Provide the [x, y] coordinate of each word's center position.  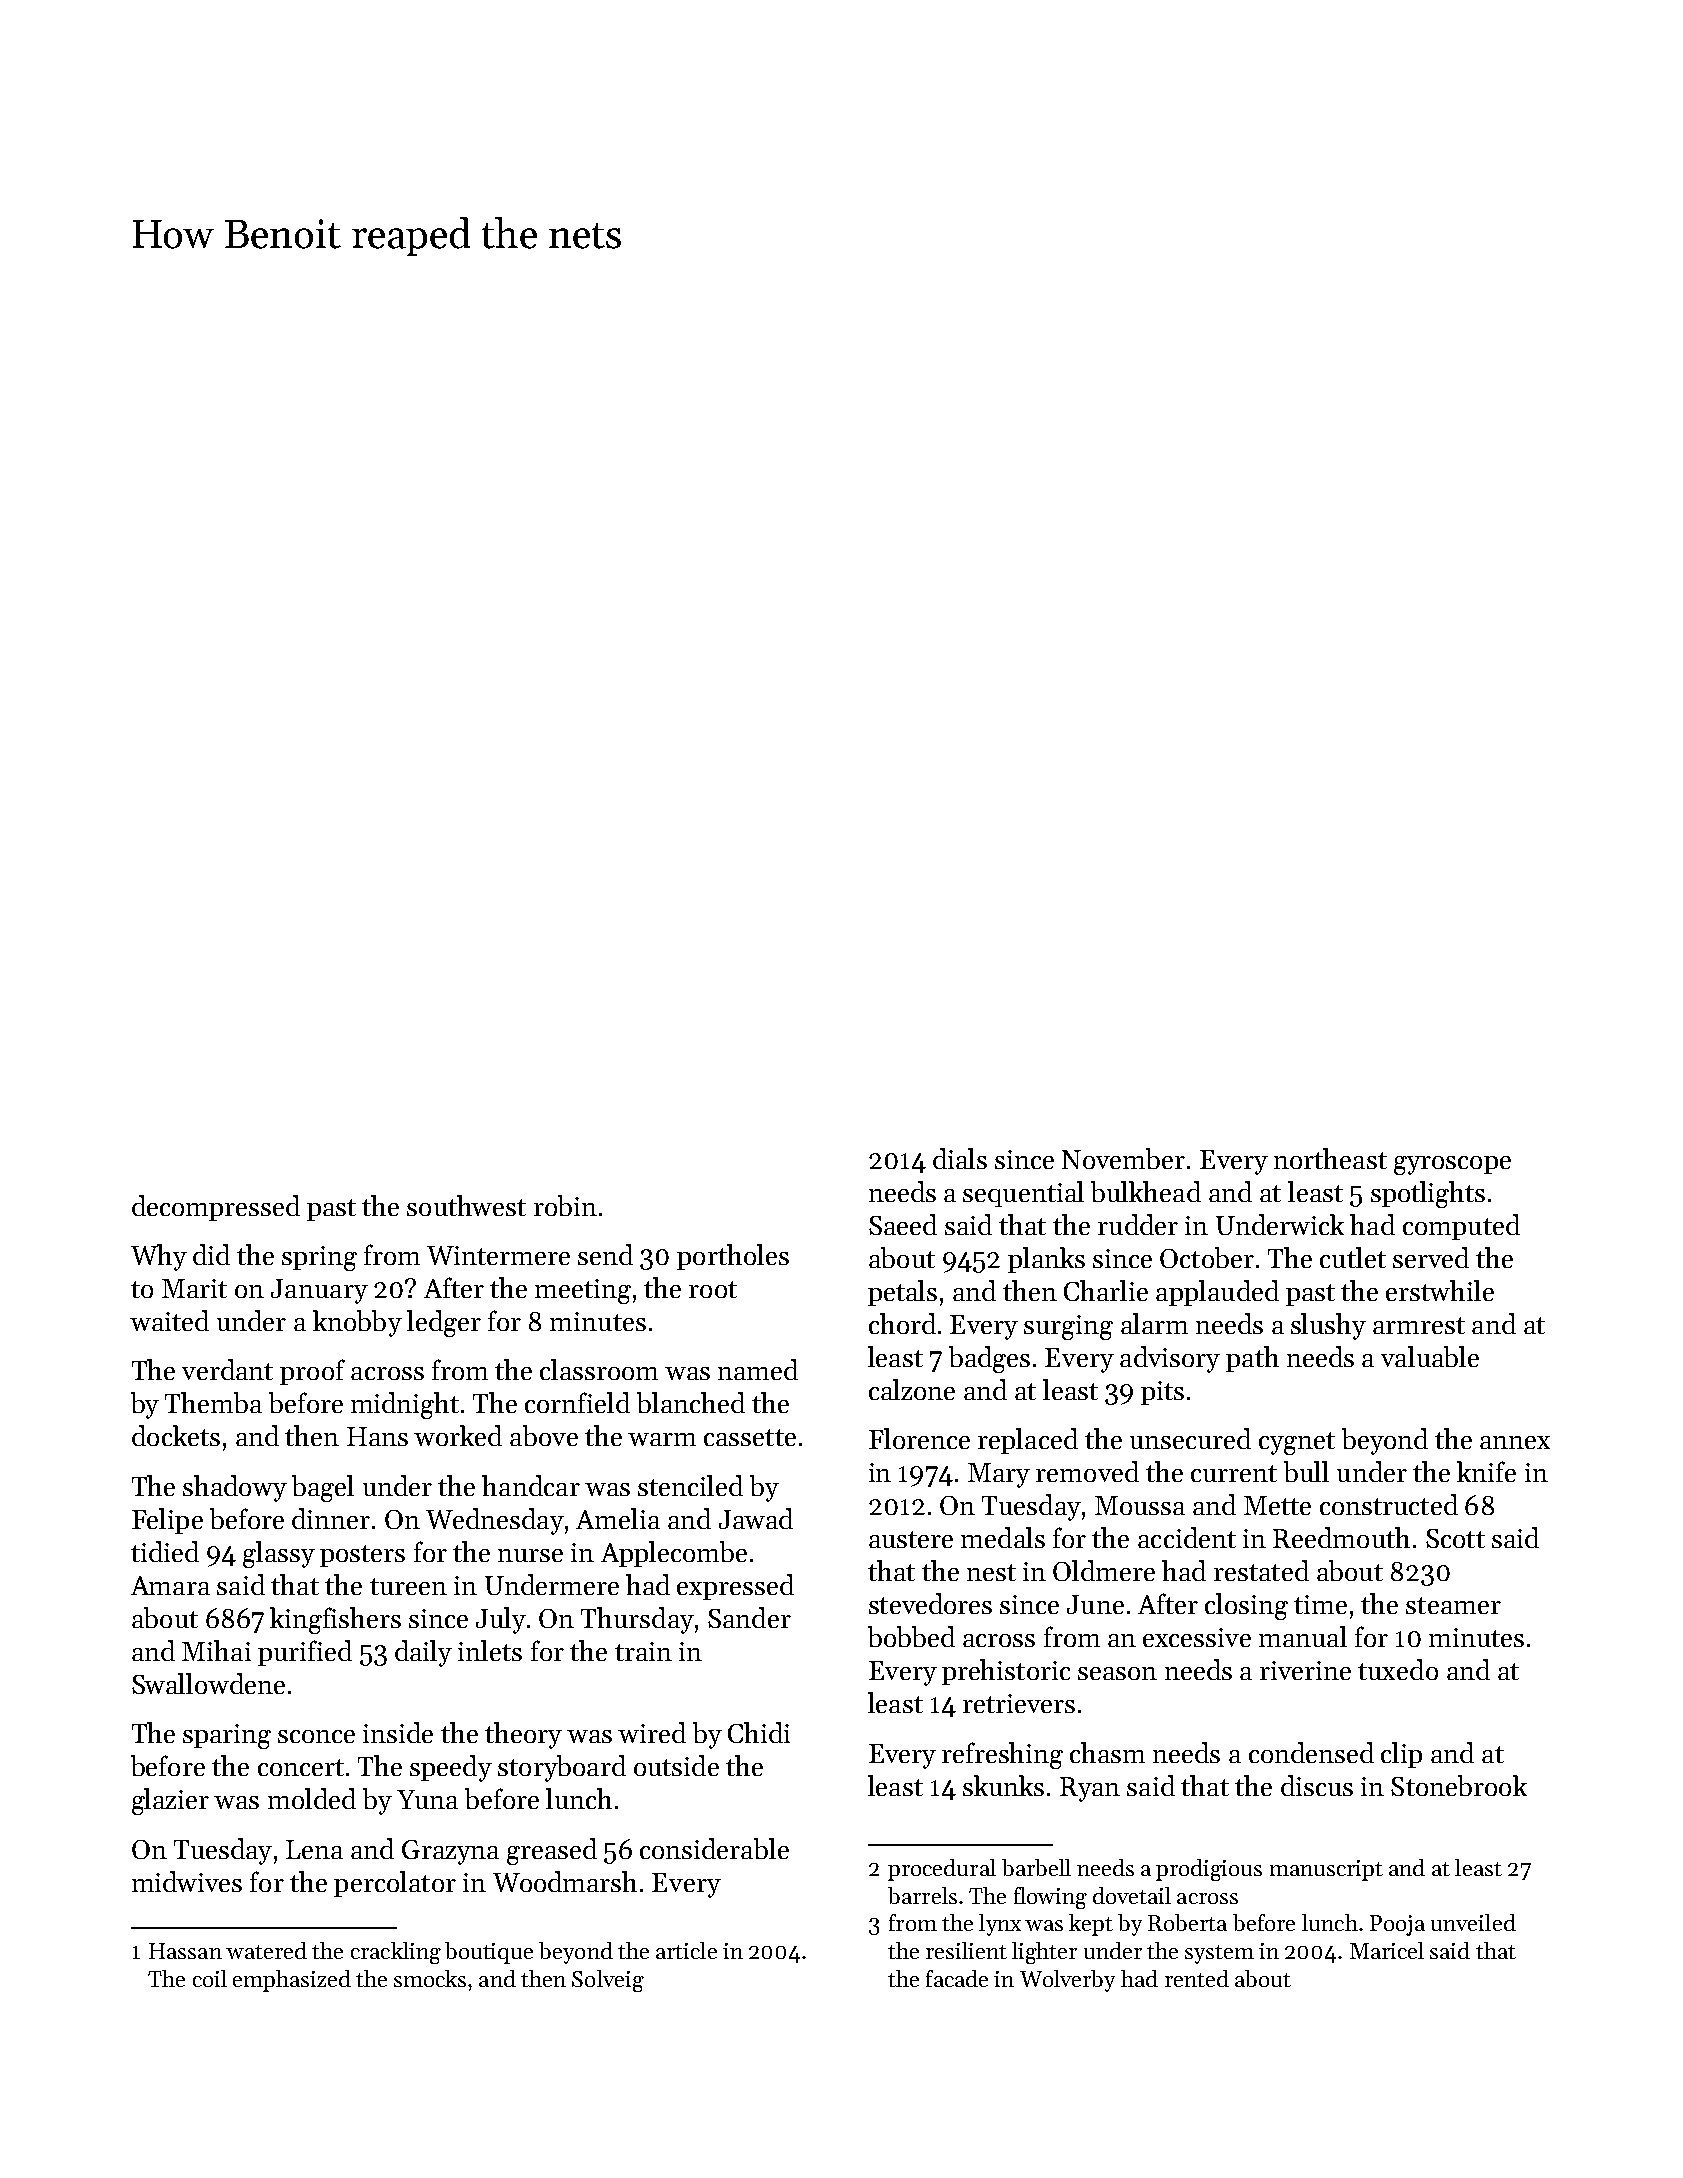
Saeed [903, 1224]
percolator [395, 1884]
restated [1261, 1570]
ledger [444, 1323]
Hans [377, 1436]
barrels [922, 1895]
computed [1461, 1227]
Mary [999, 1475]
